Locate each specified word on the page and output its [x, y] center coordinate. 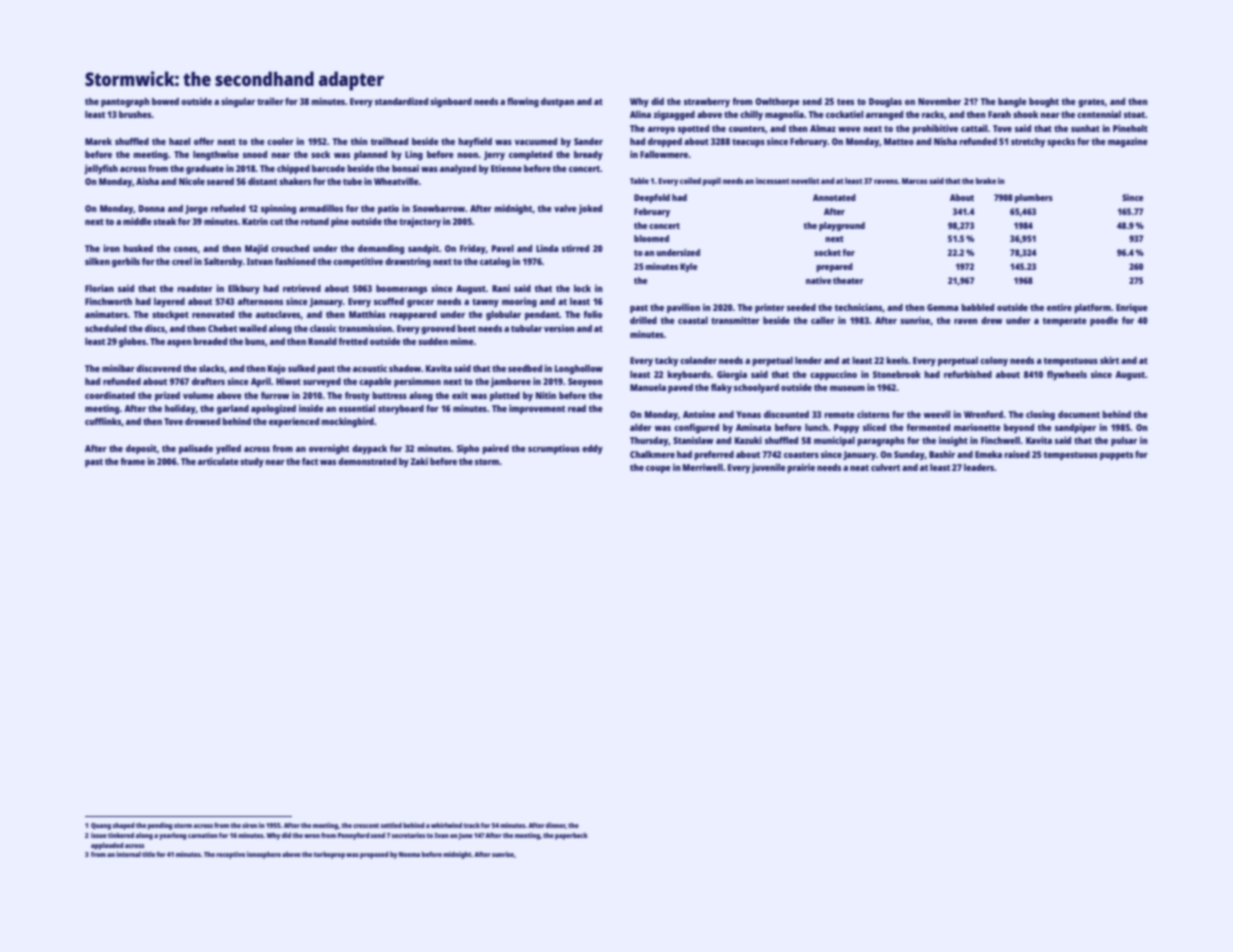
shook [1025, 114]
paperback [571, 836]
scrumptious [554, 449]
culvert [885, 467]
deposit [141, 449]
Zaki [419, 461]
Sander [588, 141]
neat [859, 468]
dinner [556, 825]
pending [160, 826]
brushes [135, 114]
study [252, 462]
